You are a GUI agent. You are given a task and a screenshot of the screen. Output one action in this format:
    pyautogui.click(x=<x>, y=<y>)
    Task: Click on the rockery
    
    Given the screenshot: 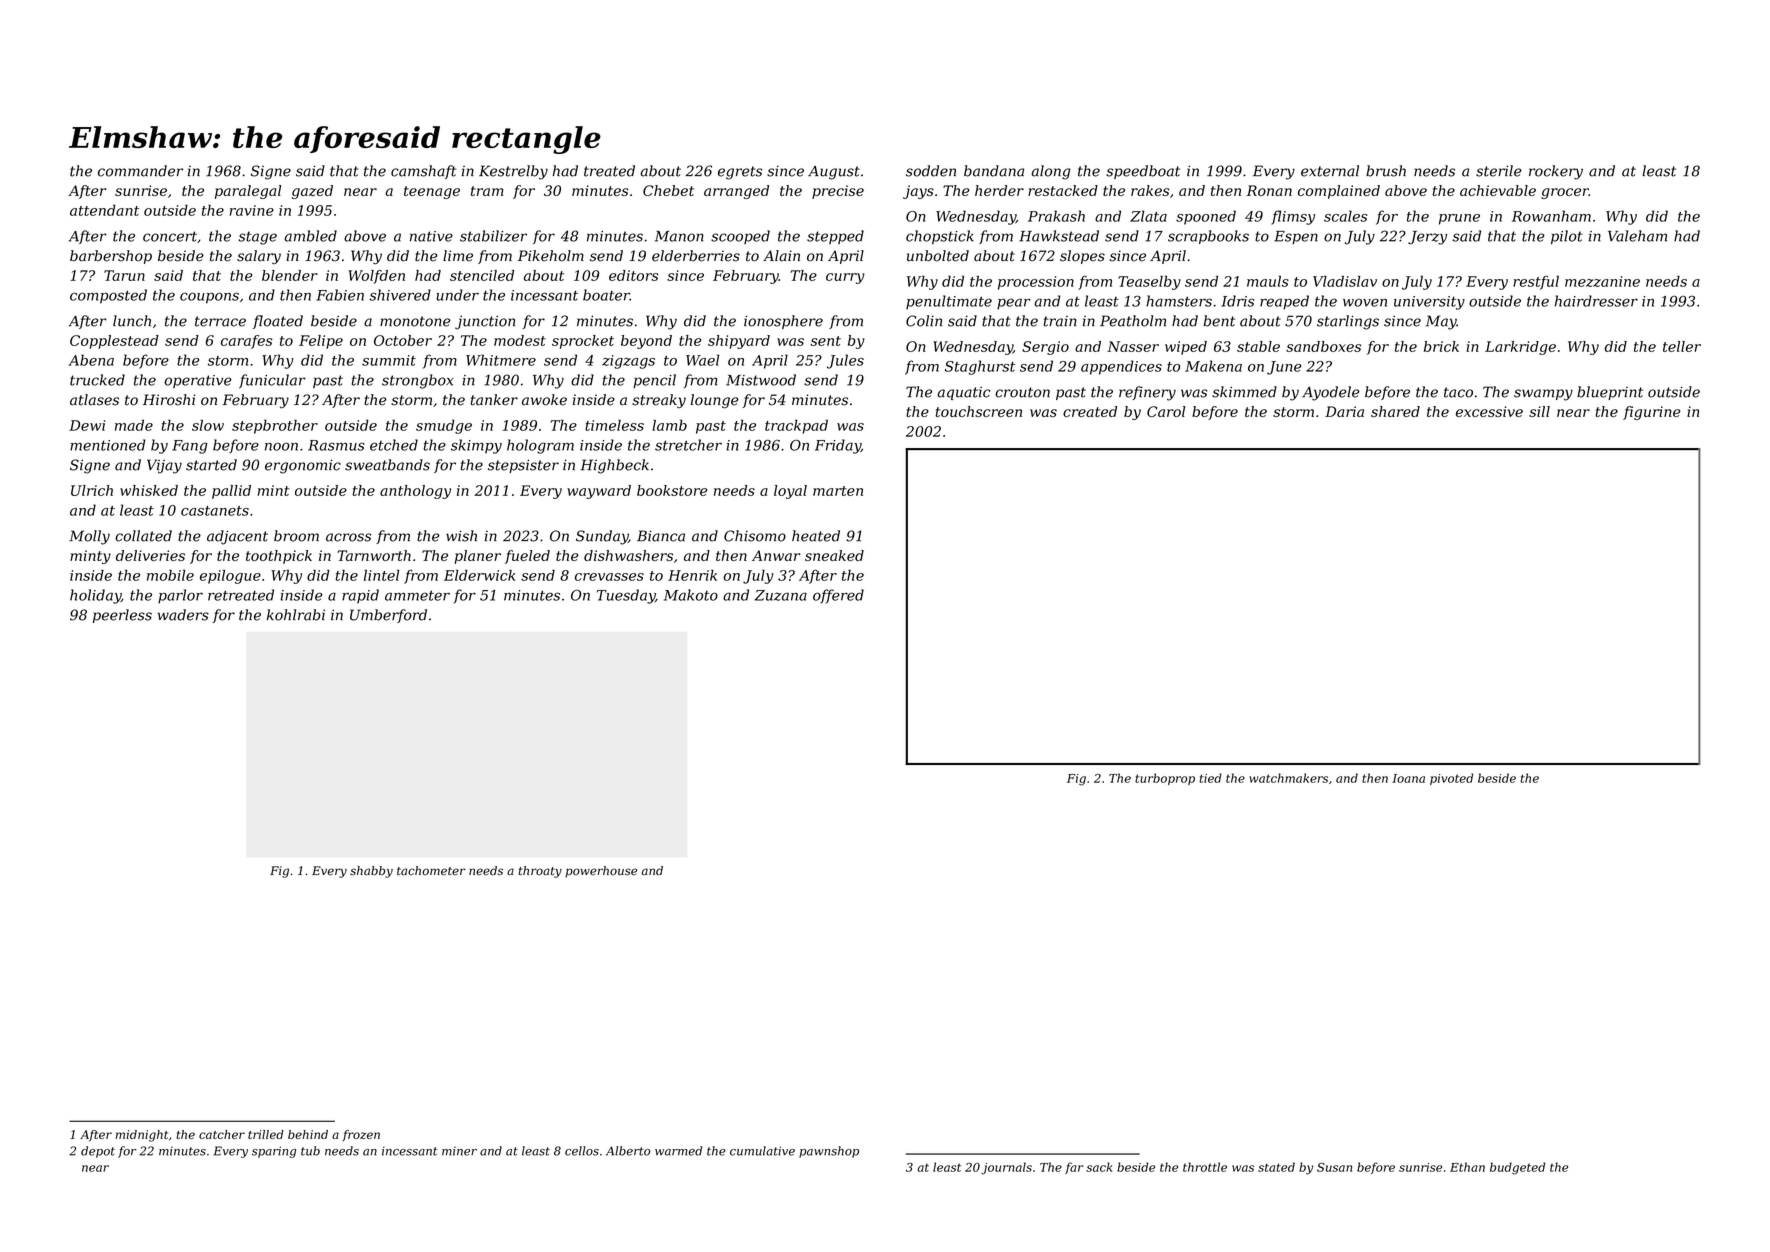 What is the action you would take?
    pyautogui.click(x=1556, y=172)
